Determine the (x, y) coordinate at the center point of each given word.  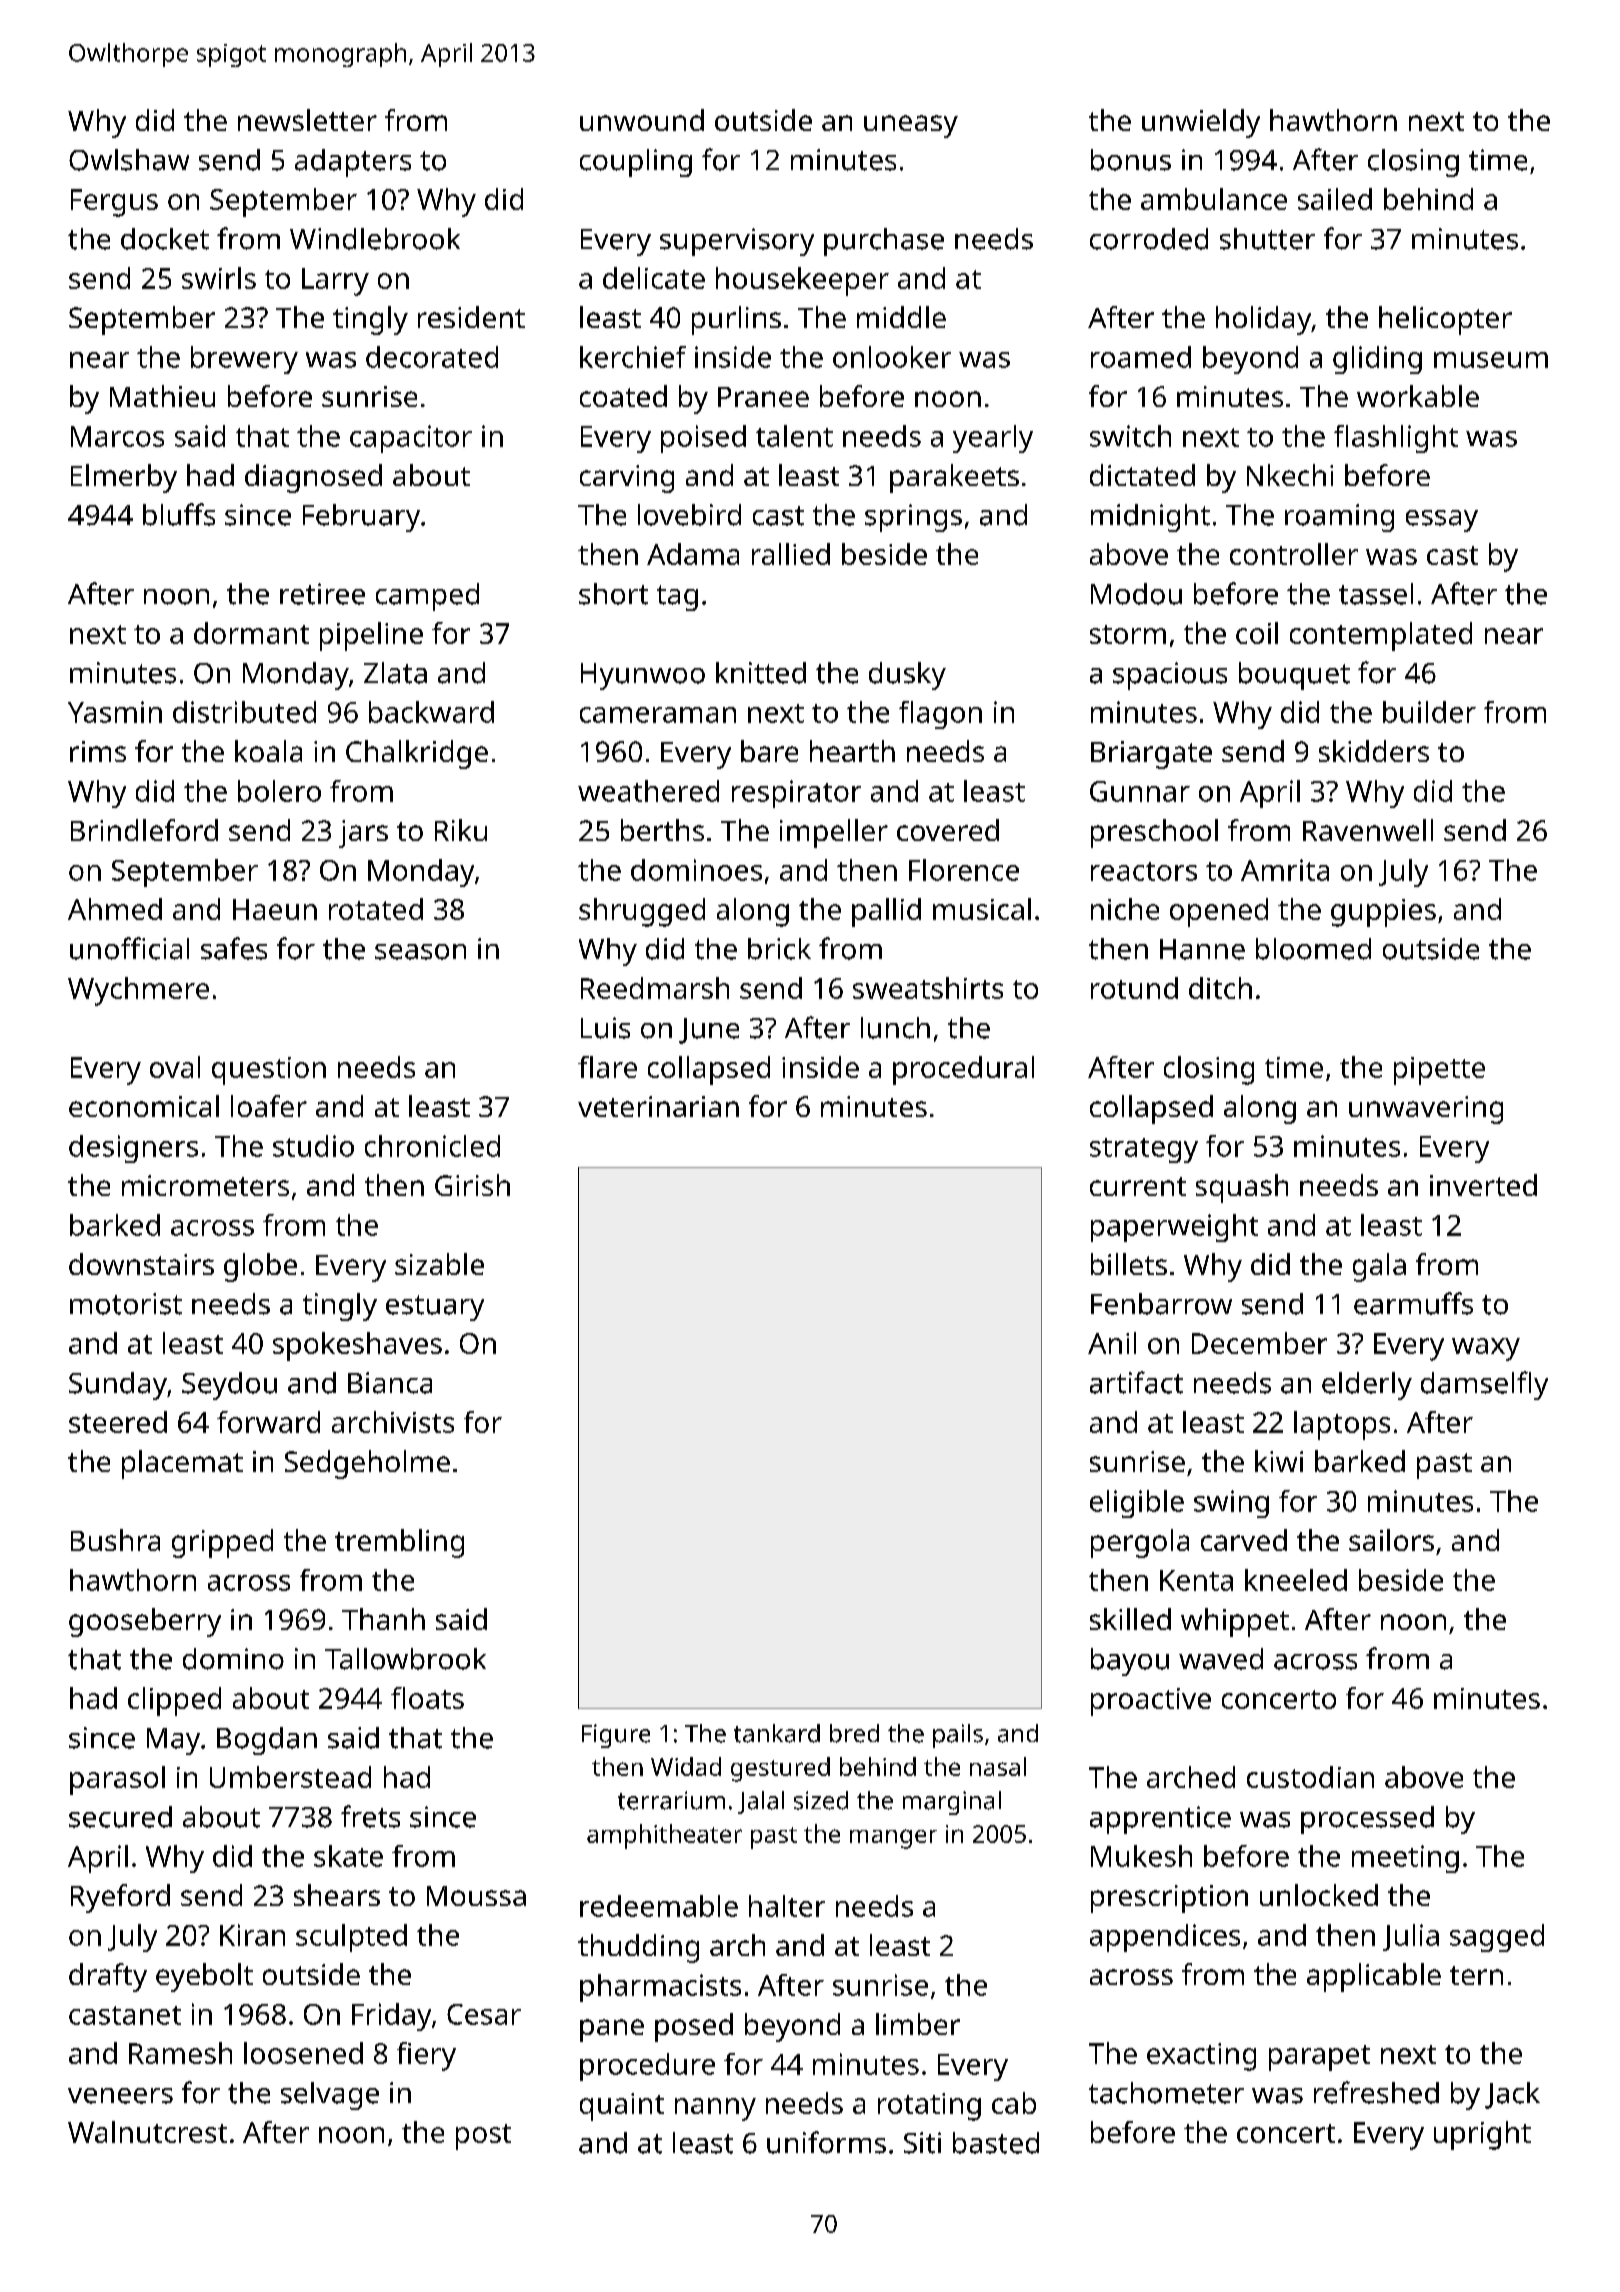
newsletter (307, 120)
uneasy (911, 126)
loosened (303, 2053)
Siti (922, 2143)
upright (1482, 2135)
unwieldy (1201, 123)
